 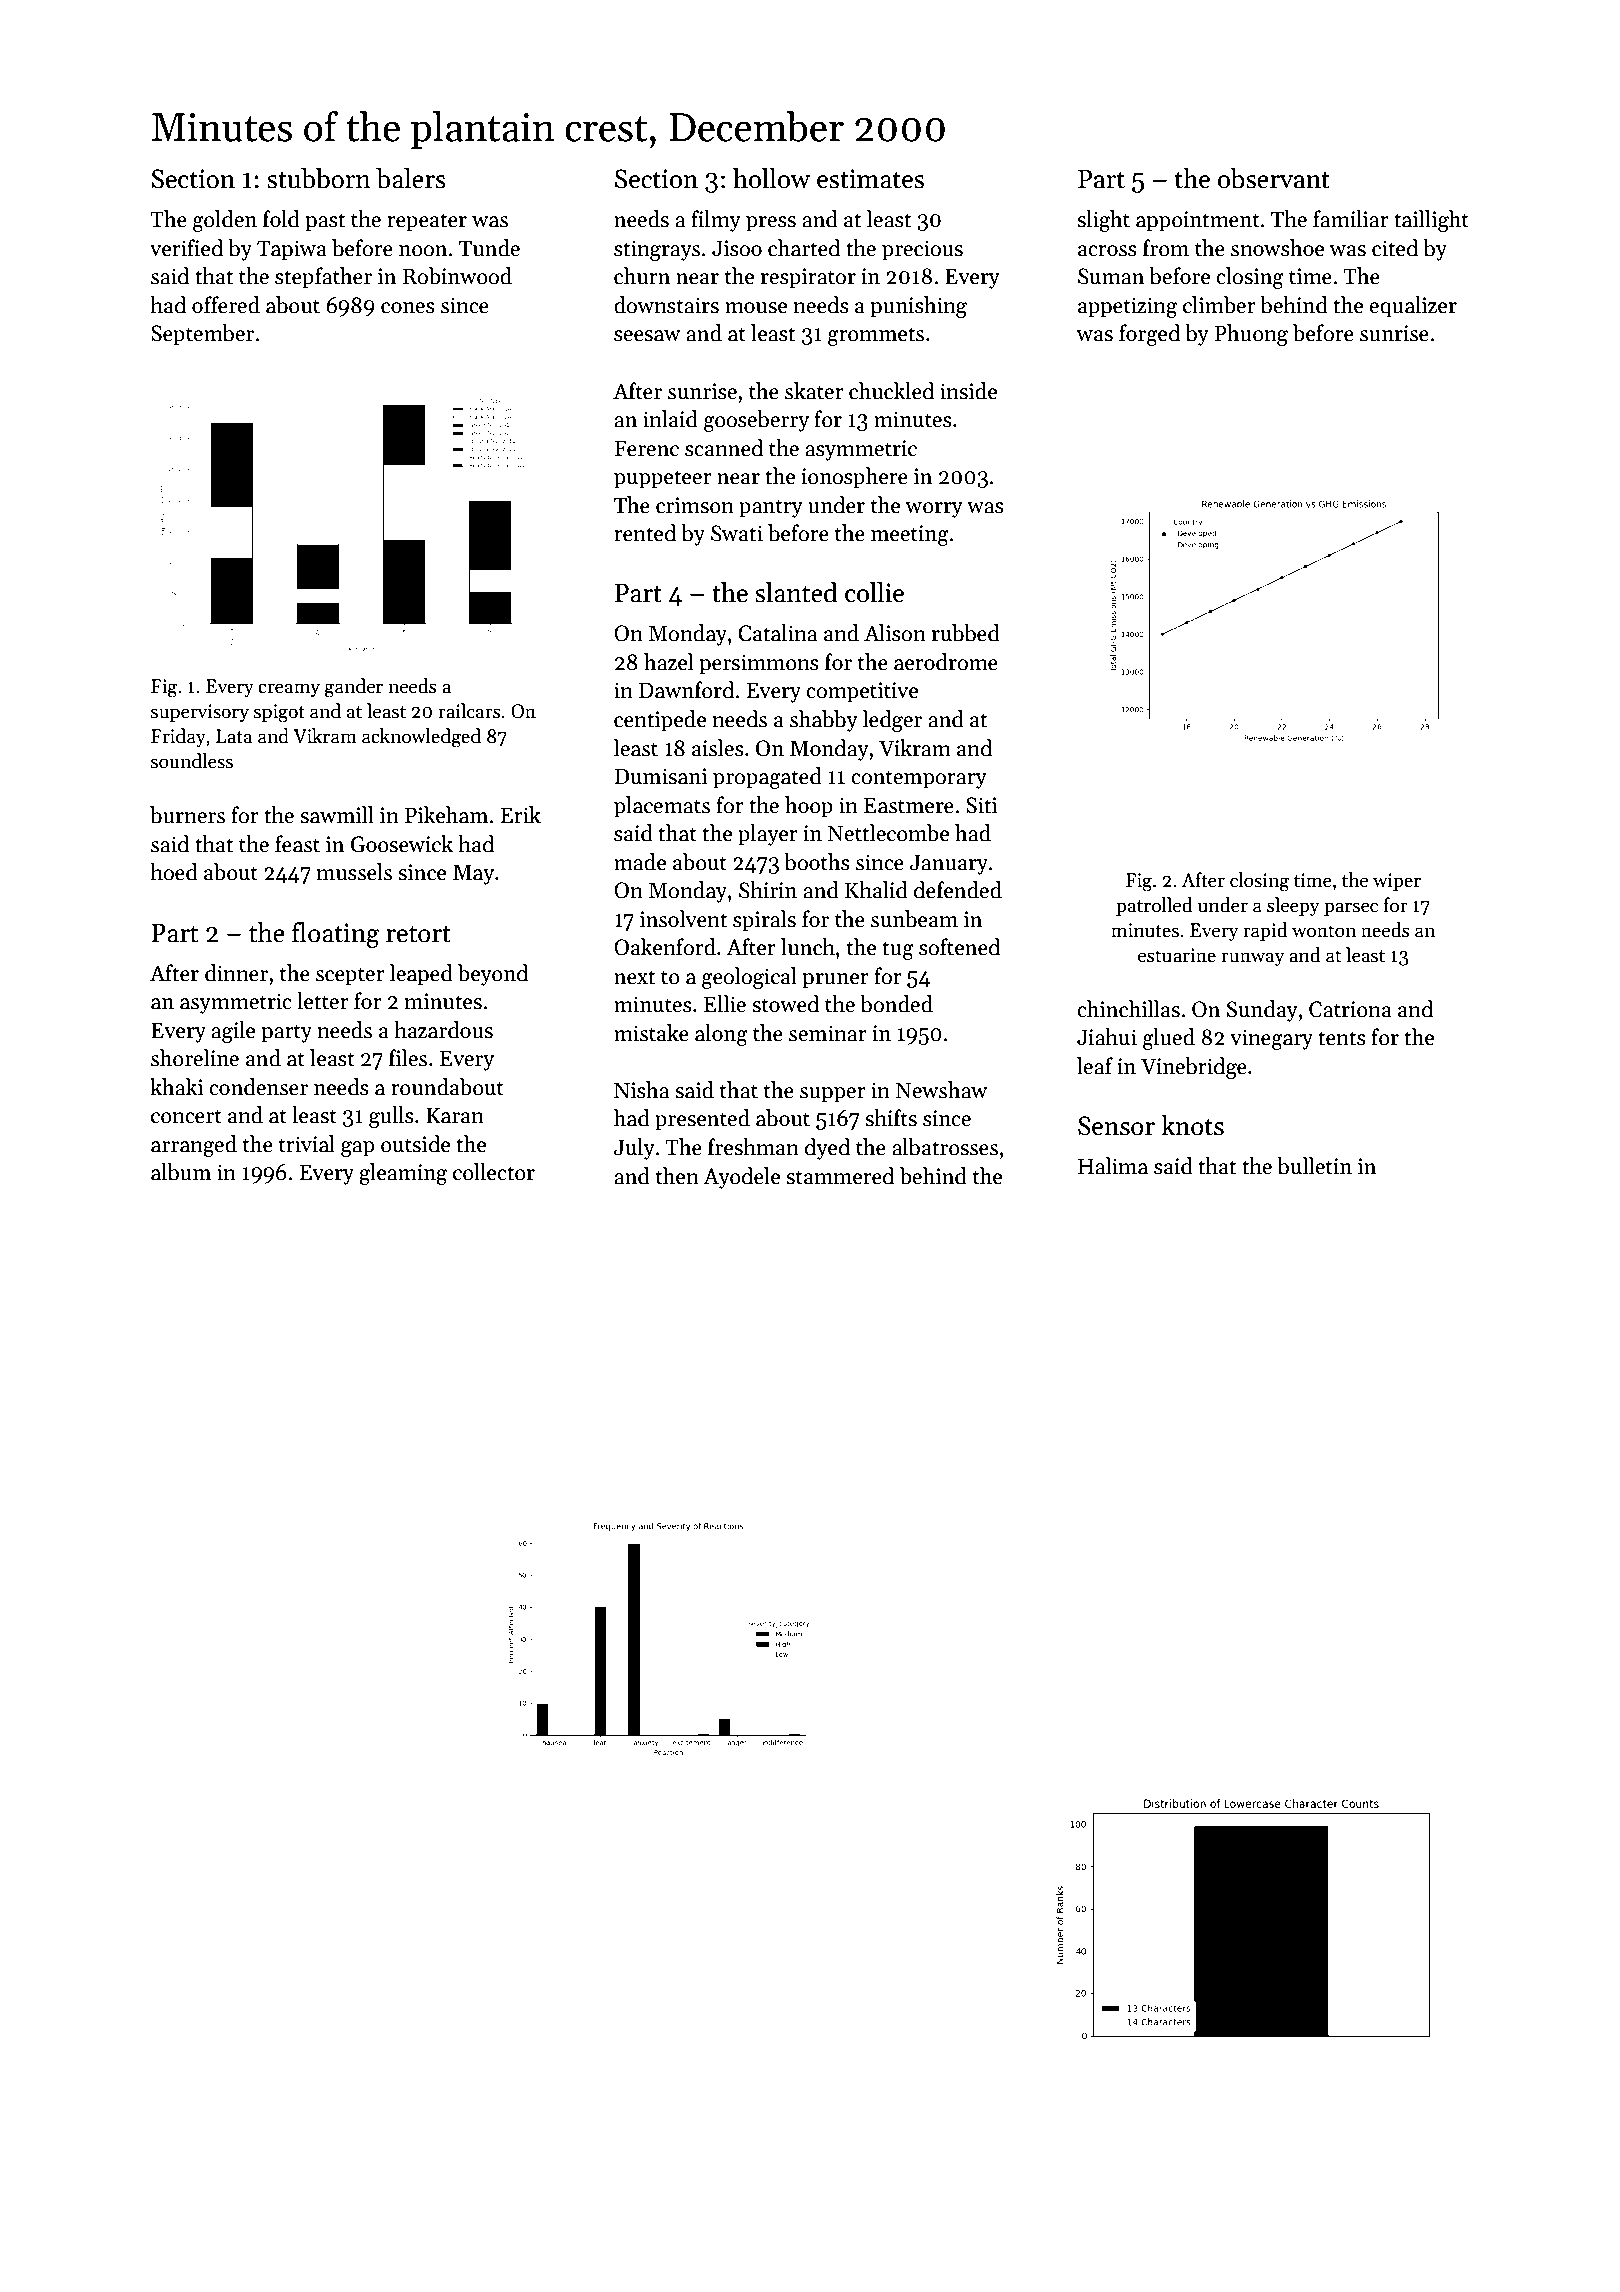 What do you see at coordinates (870, 179) in the image?
I see `estimates` at bounding box center [870, 179].
